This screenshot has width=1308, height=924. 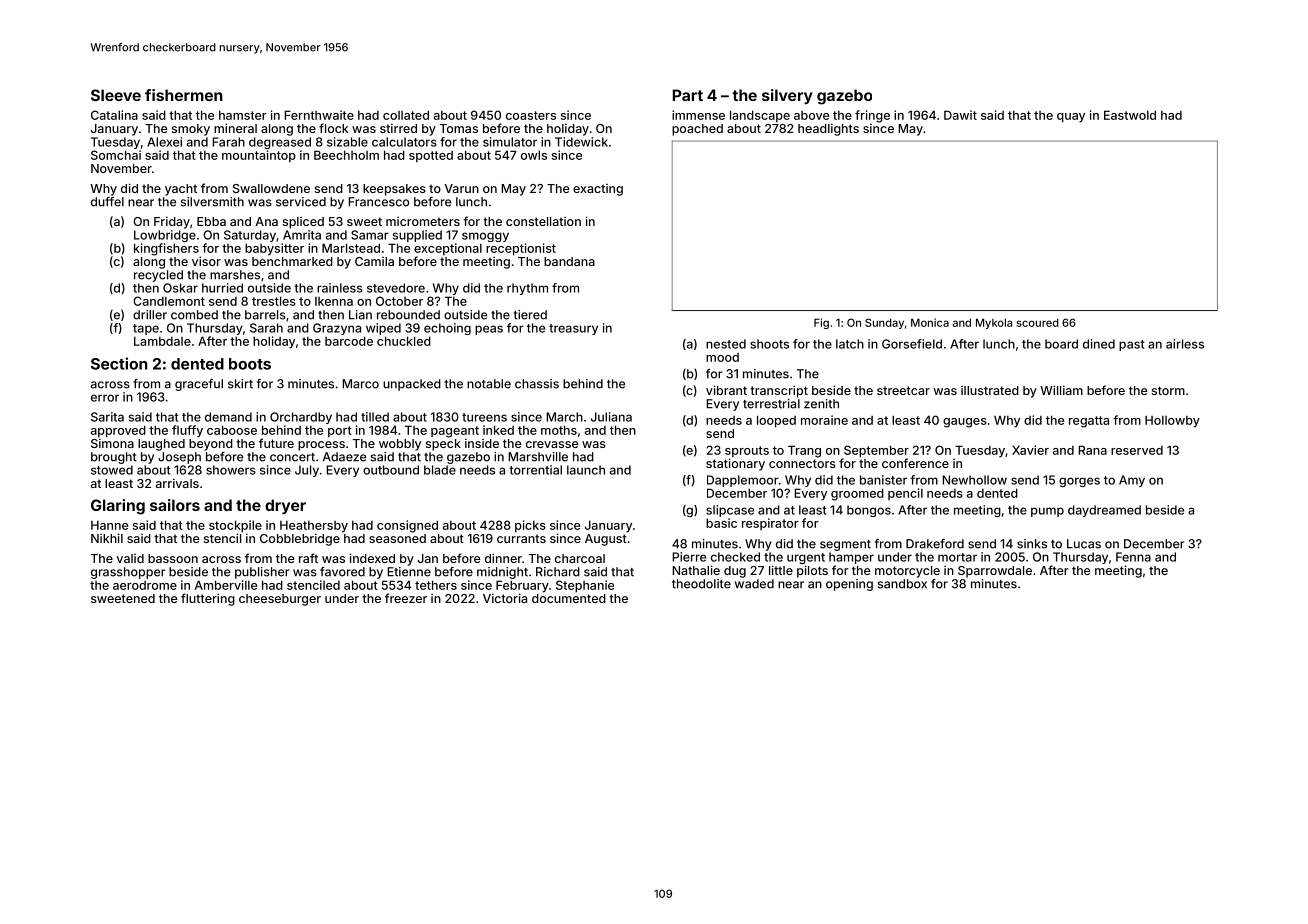 What do you see at coordinates (688, 95) in the screenshot?
I see `Part` at bounding box center [688, 95].
